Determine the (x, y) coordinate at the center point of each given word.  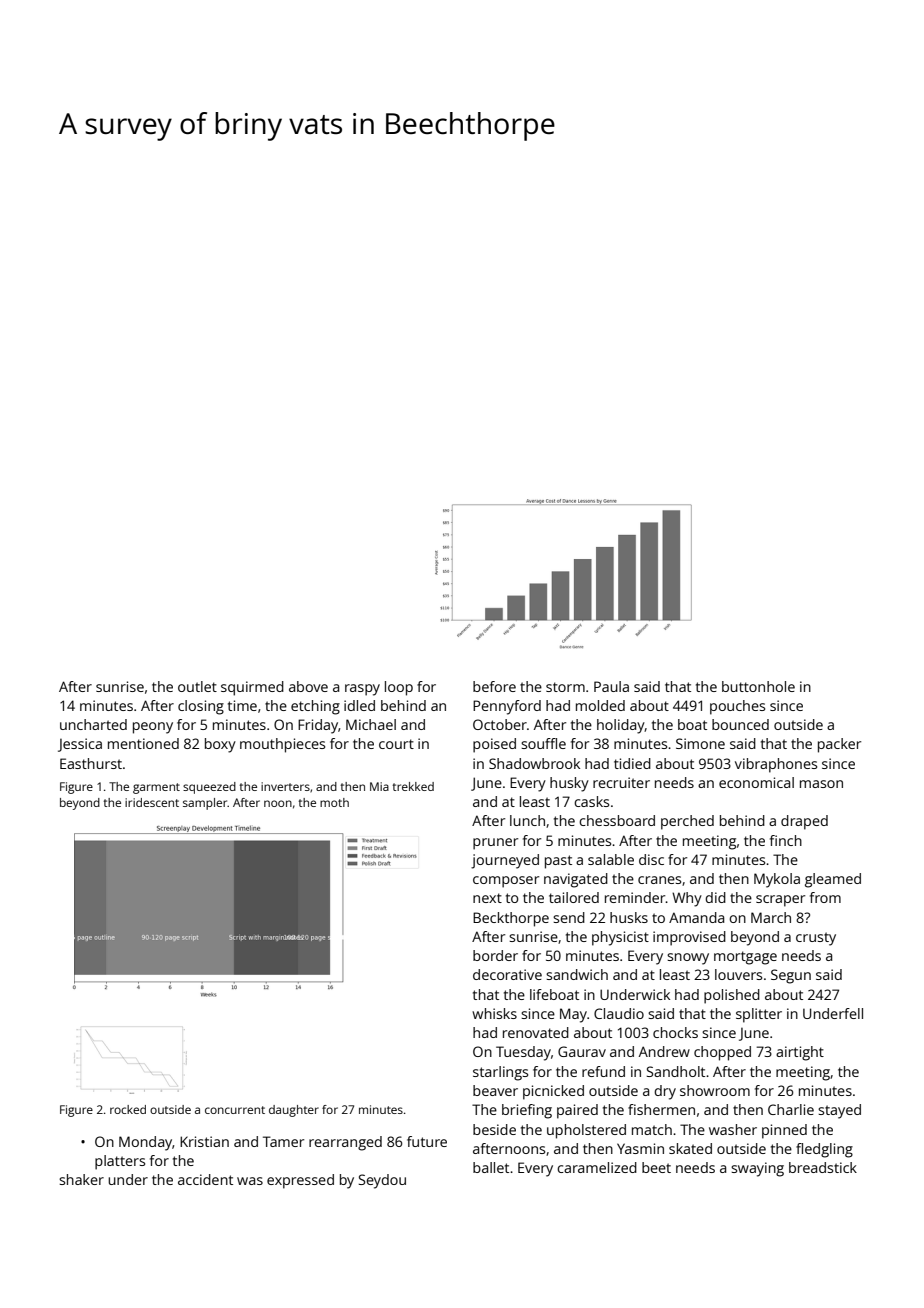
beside (494, 1129)
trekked (413, 786)
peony (153, 728)
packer (839, 745)
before (494, 686)
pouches (737, 707)
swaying (757, 1169)
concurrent (235, 1110)
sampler (205, 804)
